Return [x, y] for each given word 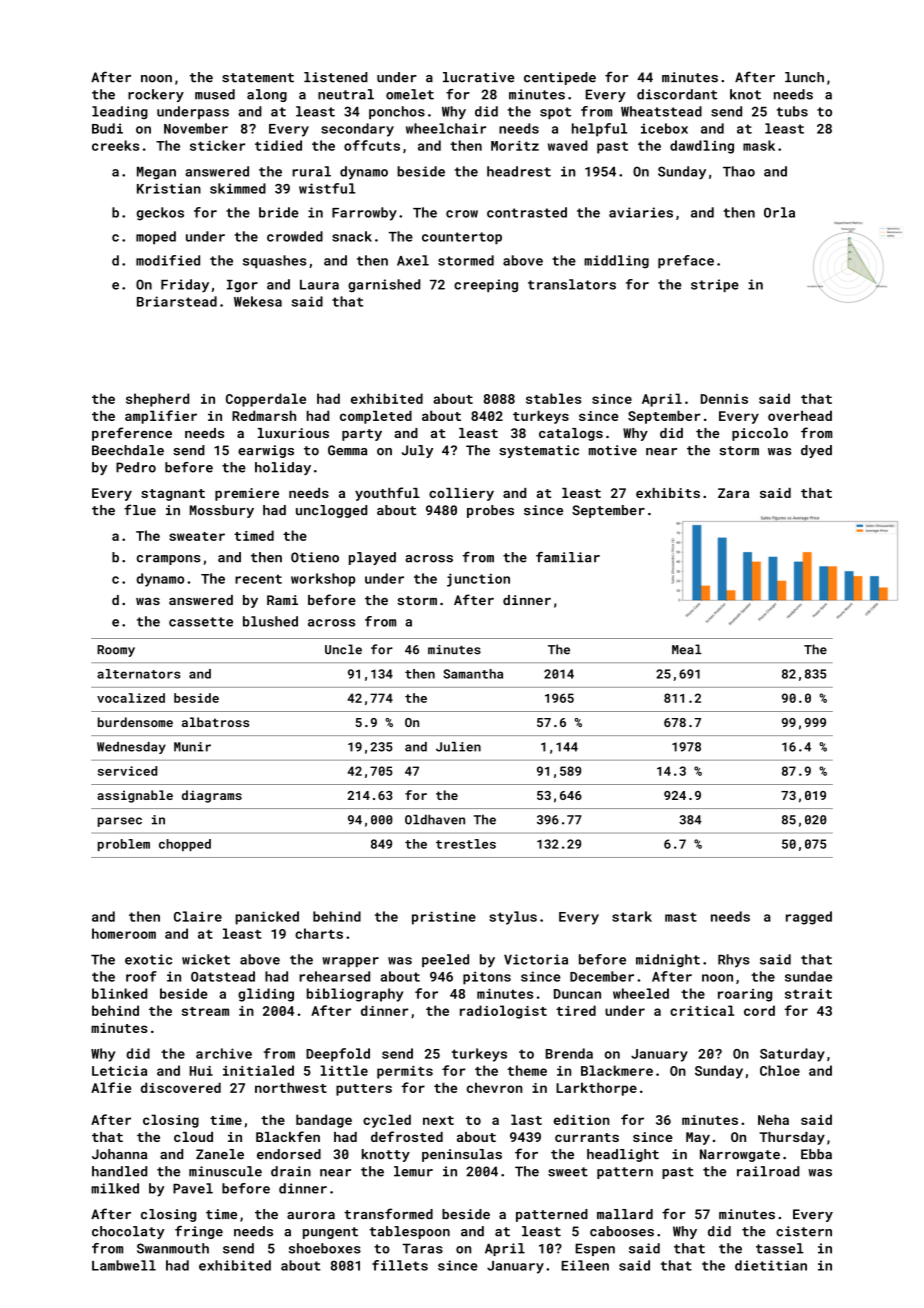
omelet [410, 94]
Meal [687, 649]
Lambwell [124, 1265]
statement [258, 78]
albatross [215, 722]
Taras [422, 1248]
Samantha [473, 674]
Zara [733, 493]
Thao [739, 171]
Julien [458, 747]
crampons [169, 560]
